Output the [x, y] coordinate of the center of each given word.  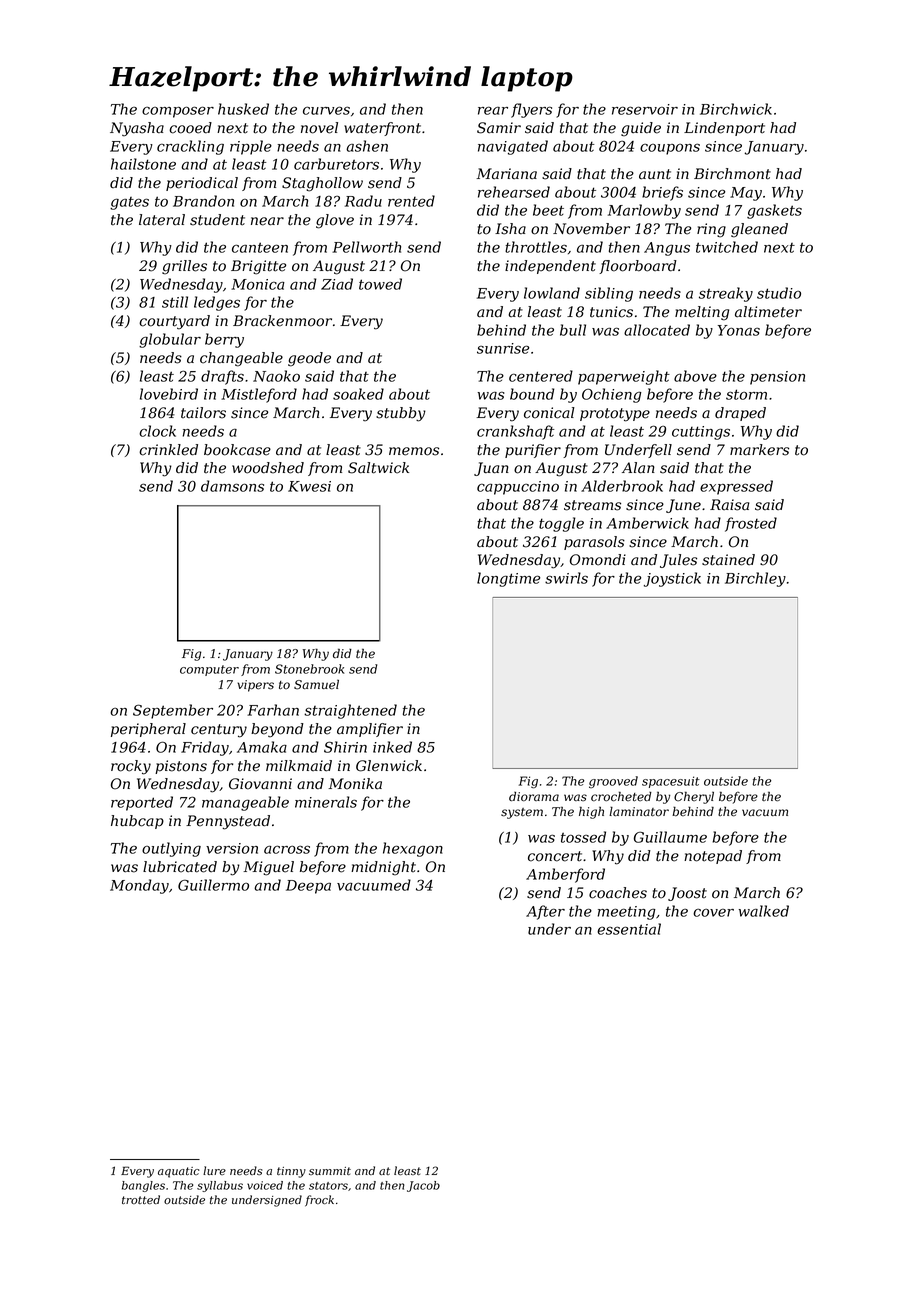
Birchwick [736, 109]
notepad [713, 857]
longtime [508, 579]
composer [178, 112]
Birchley [755, 579]
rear [493, 110]
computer [209, 670]
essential [629, 929]
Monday [139, 886]
